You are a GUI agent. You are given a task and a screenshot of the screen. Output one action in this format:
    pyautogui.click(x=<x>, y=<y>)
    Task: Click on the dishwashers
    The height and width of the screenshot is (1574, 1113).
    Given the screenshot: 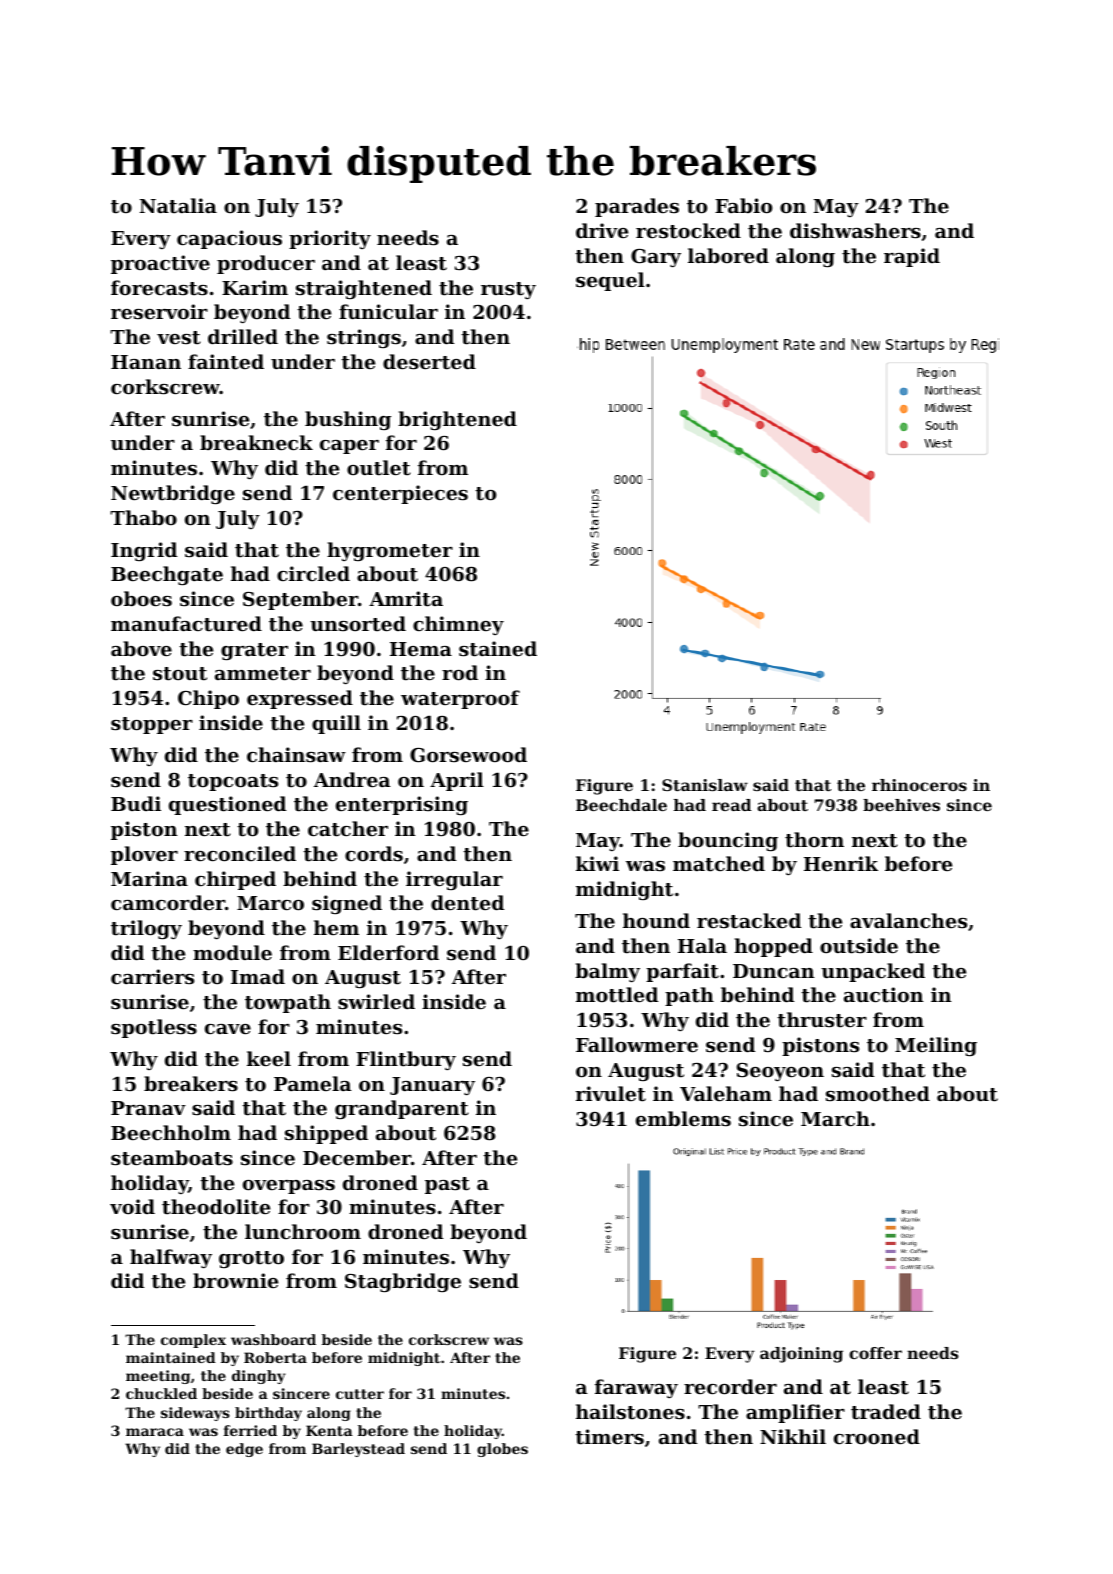 What is the action you would take?
    pyautogui.click(x=855, y=231)
